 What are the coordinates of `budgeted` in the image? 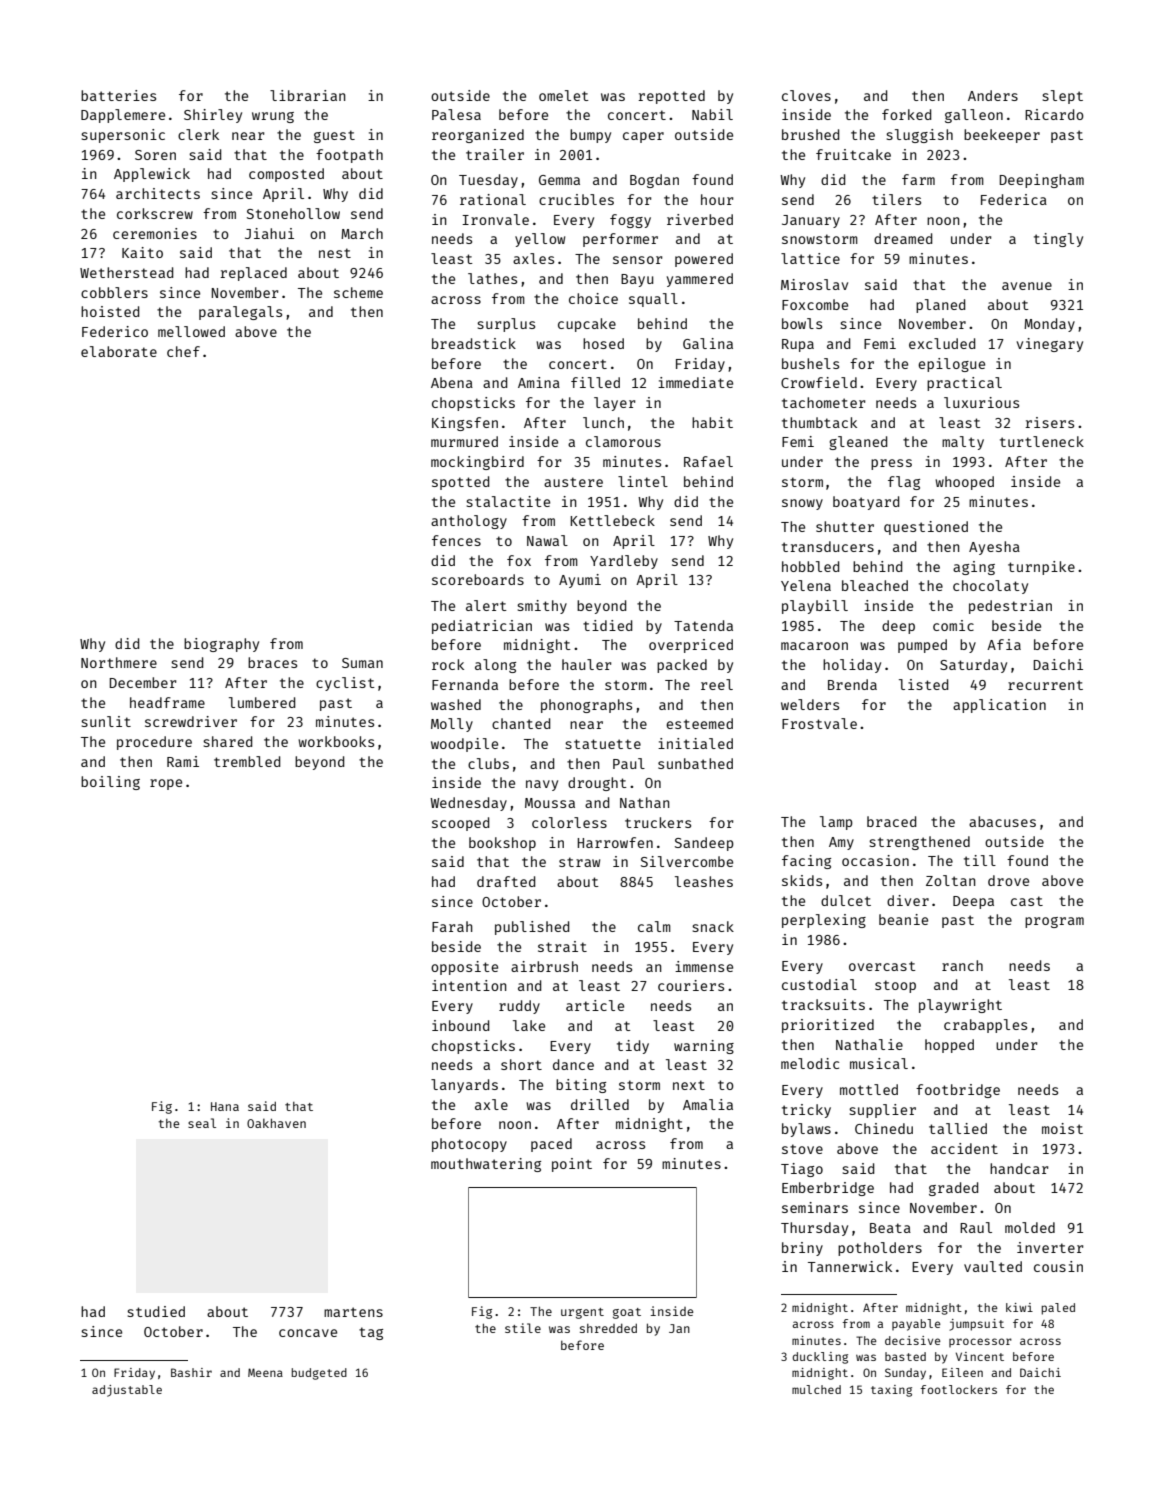 It's located at (319, 1374).
